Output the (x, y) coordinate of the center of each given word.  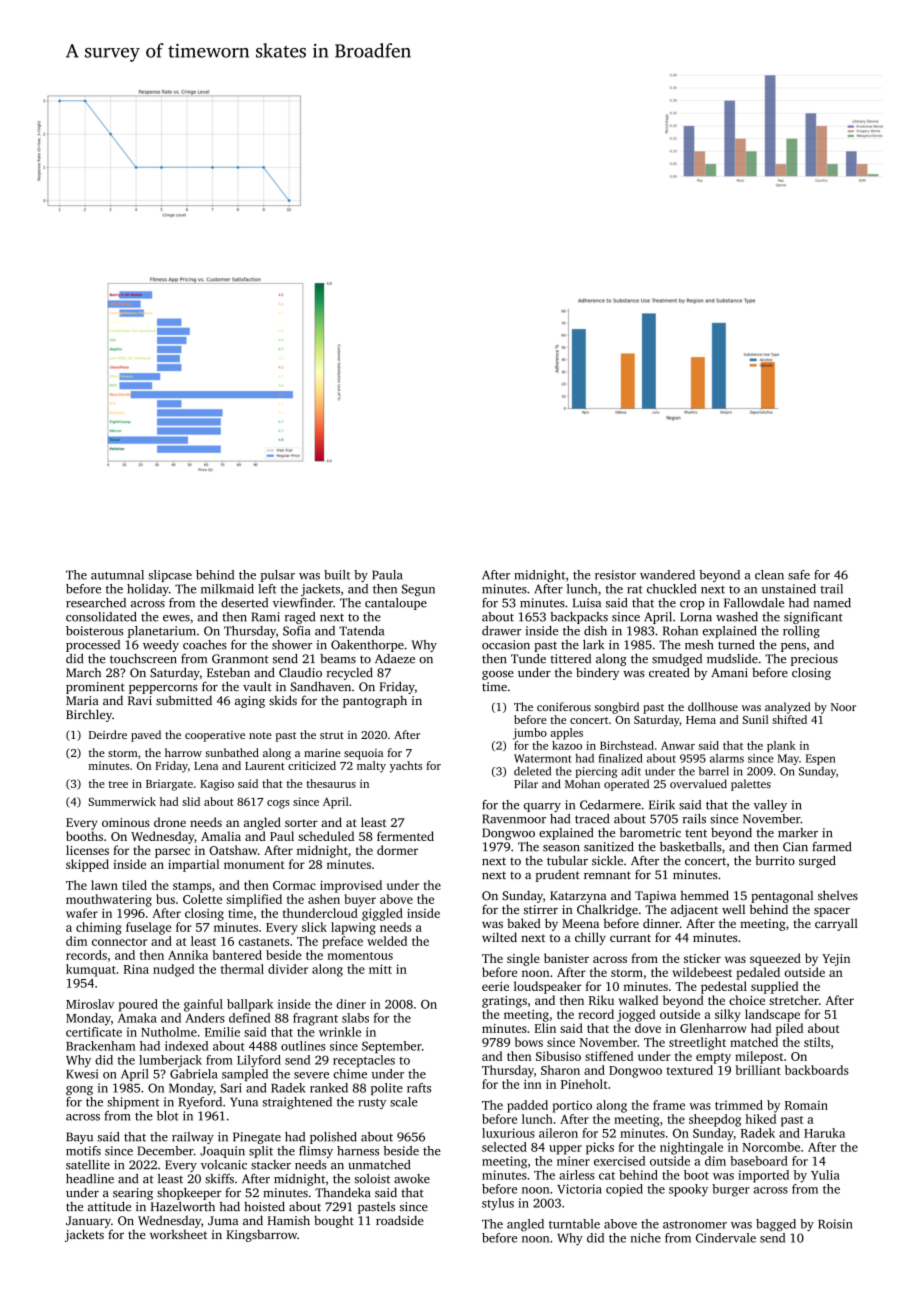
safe (799, 575)
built (337, 575)
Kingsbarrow (261, 1235)
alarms (727, 758)
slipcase (170, 576)
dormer (397, 850)
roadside (399, 1220)
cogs (278, 804)
